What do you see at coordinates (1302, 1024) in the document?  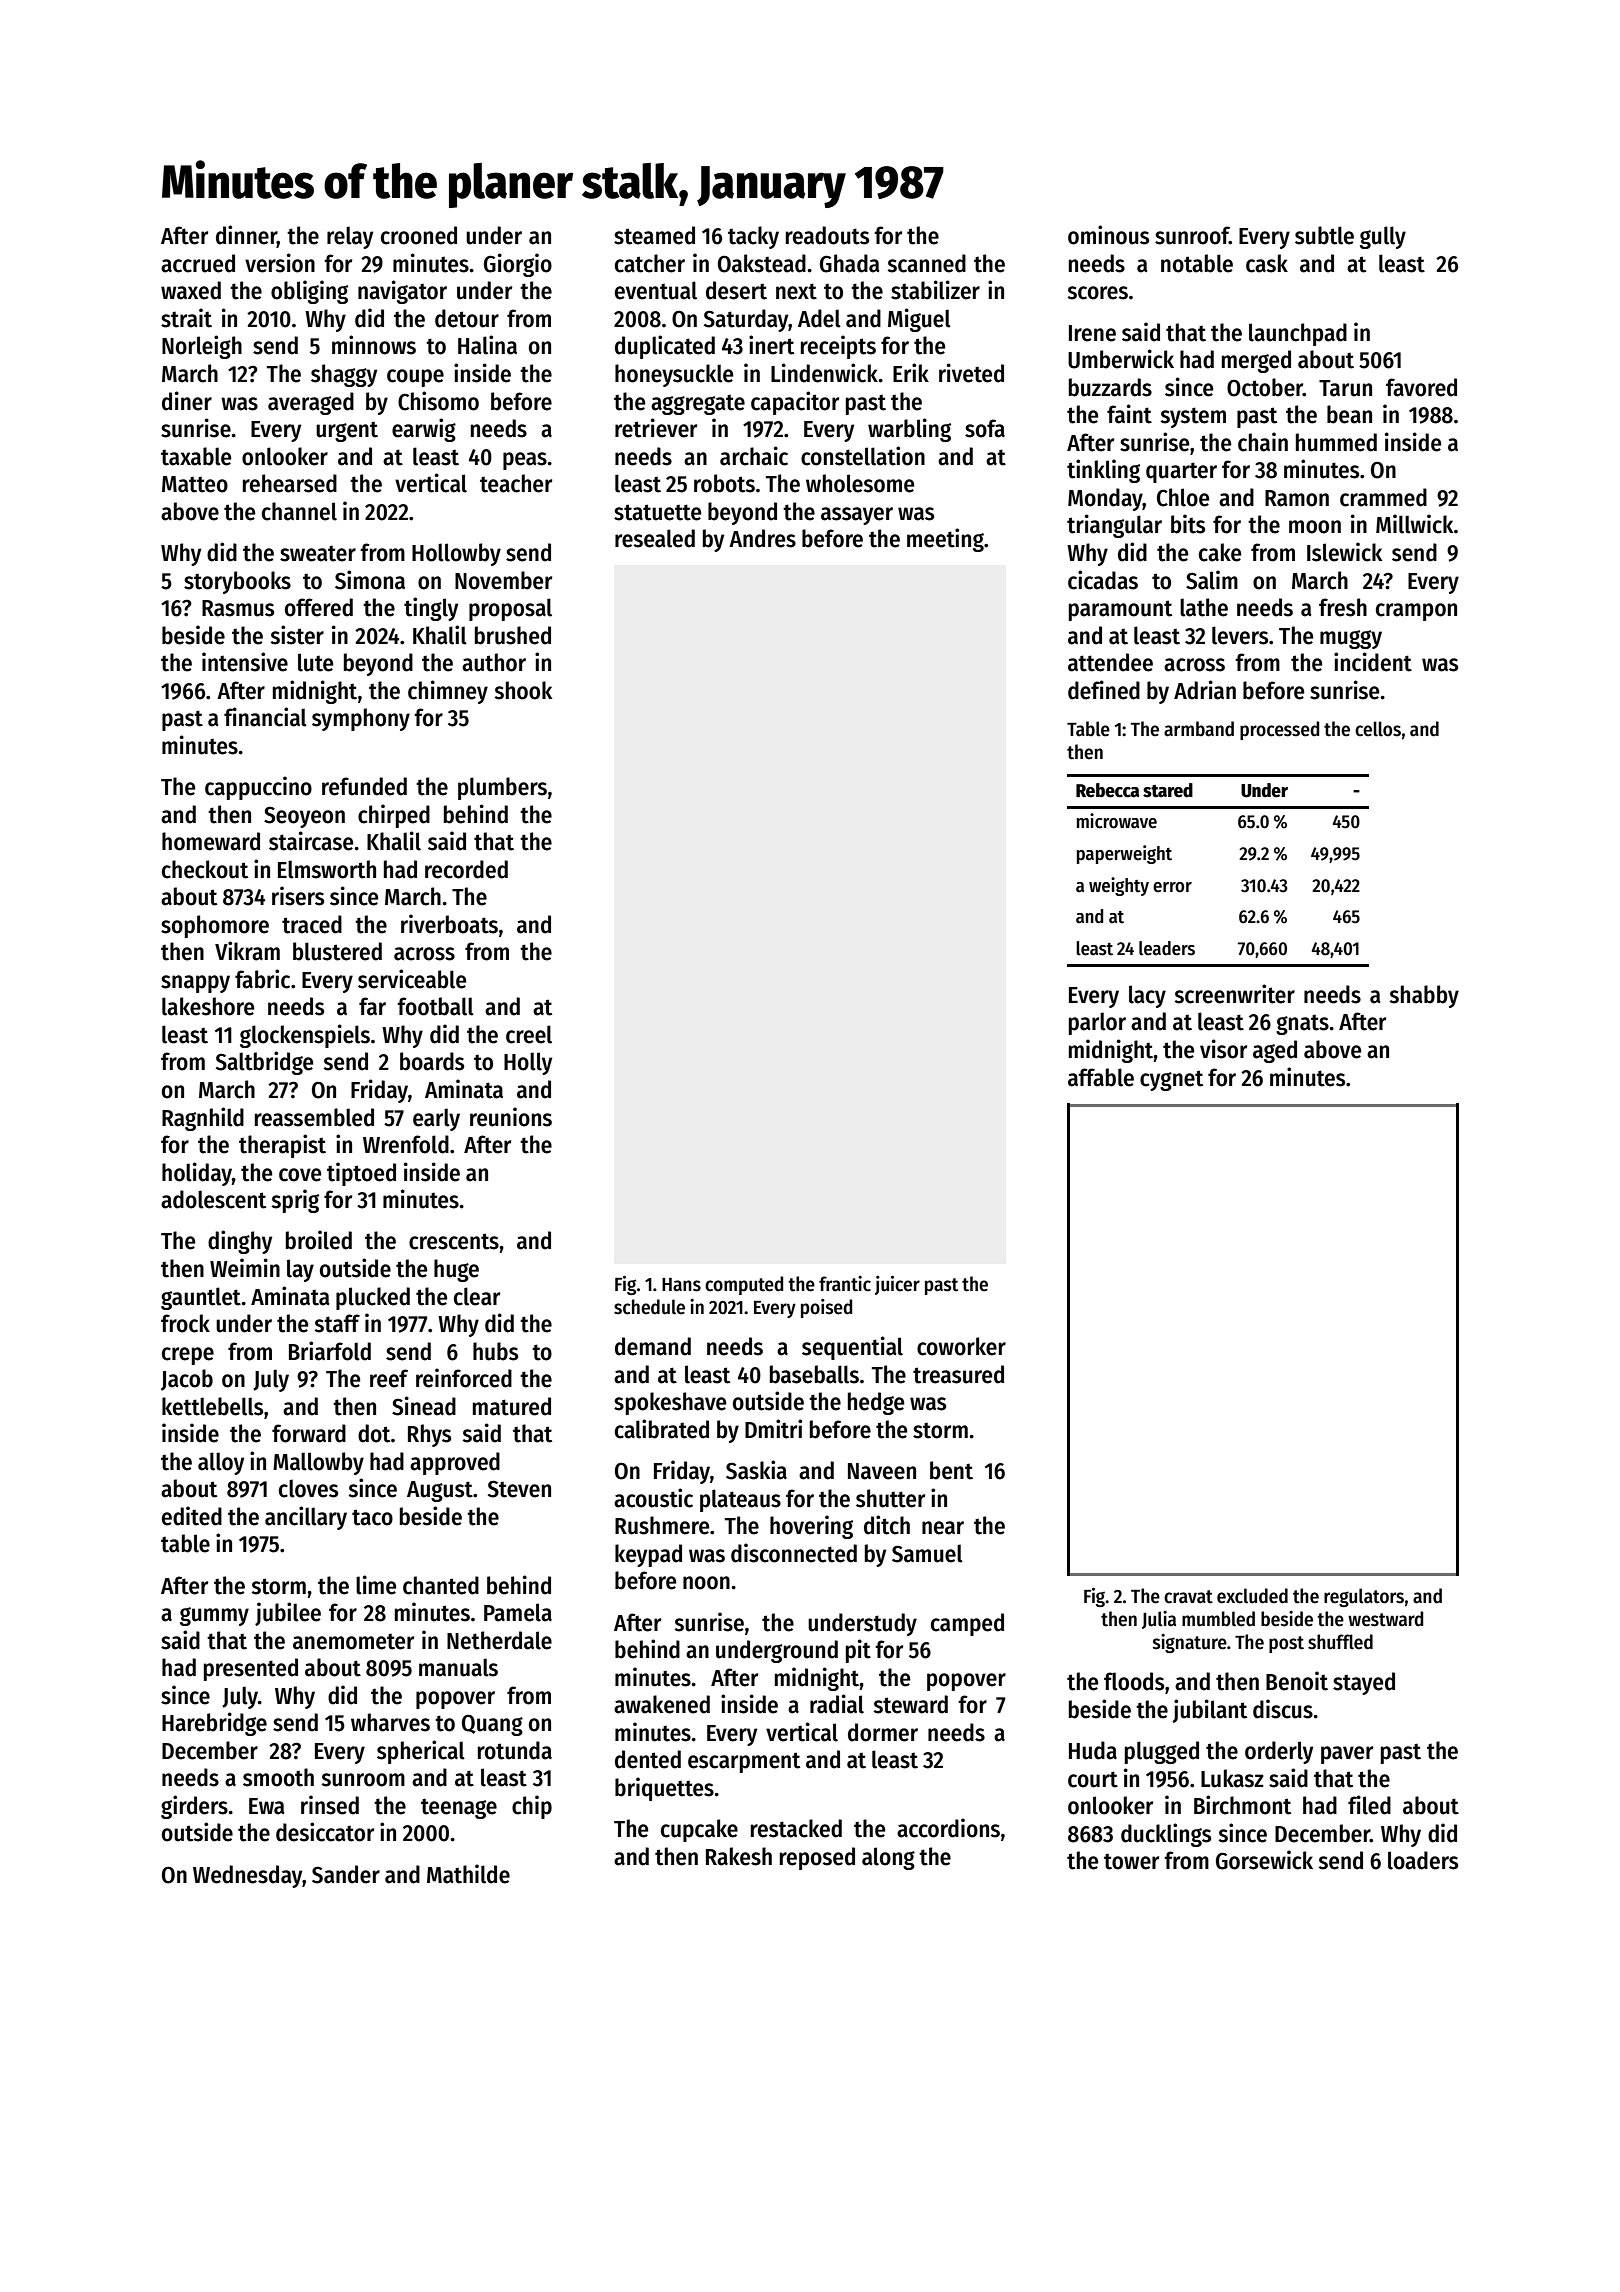 I see `gnats` at bounding box center [1302, 1024].
